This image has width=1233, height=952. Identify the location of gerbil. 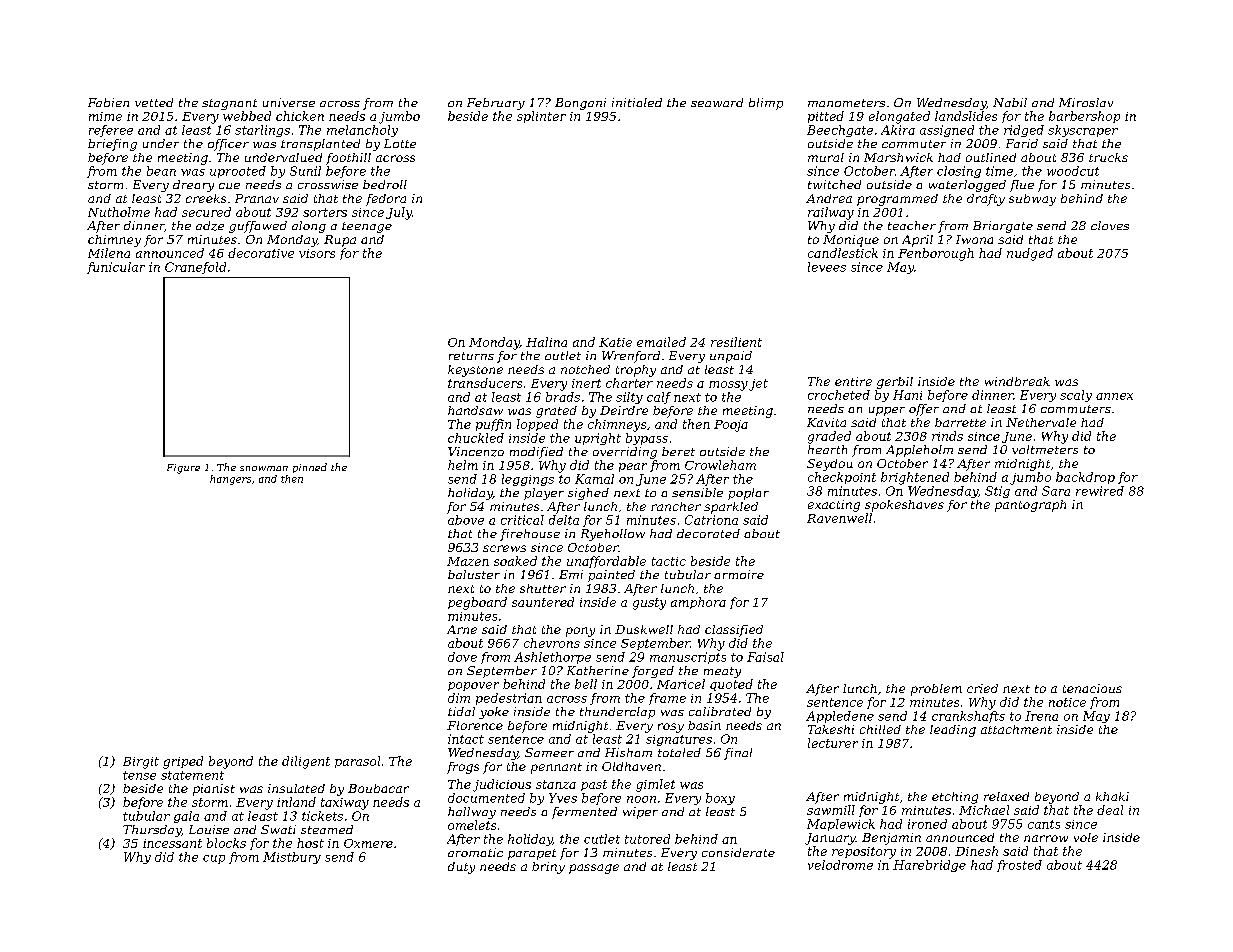
(895, 383).
